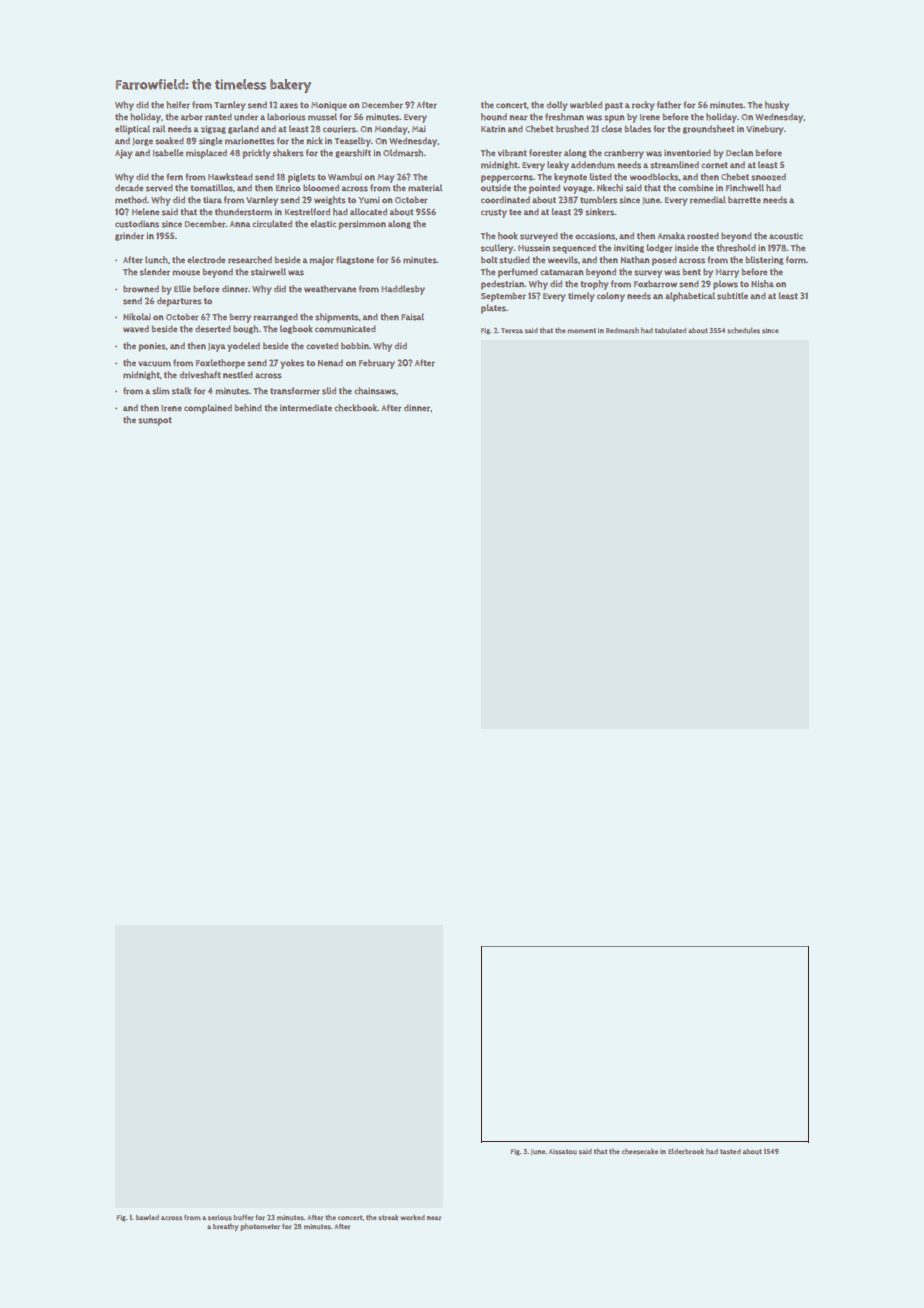  Describe the element at coordinates (622, 330) in the screenshot. I see `Redmarsh` at that location.
